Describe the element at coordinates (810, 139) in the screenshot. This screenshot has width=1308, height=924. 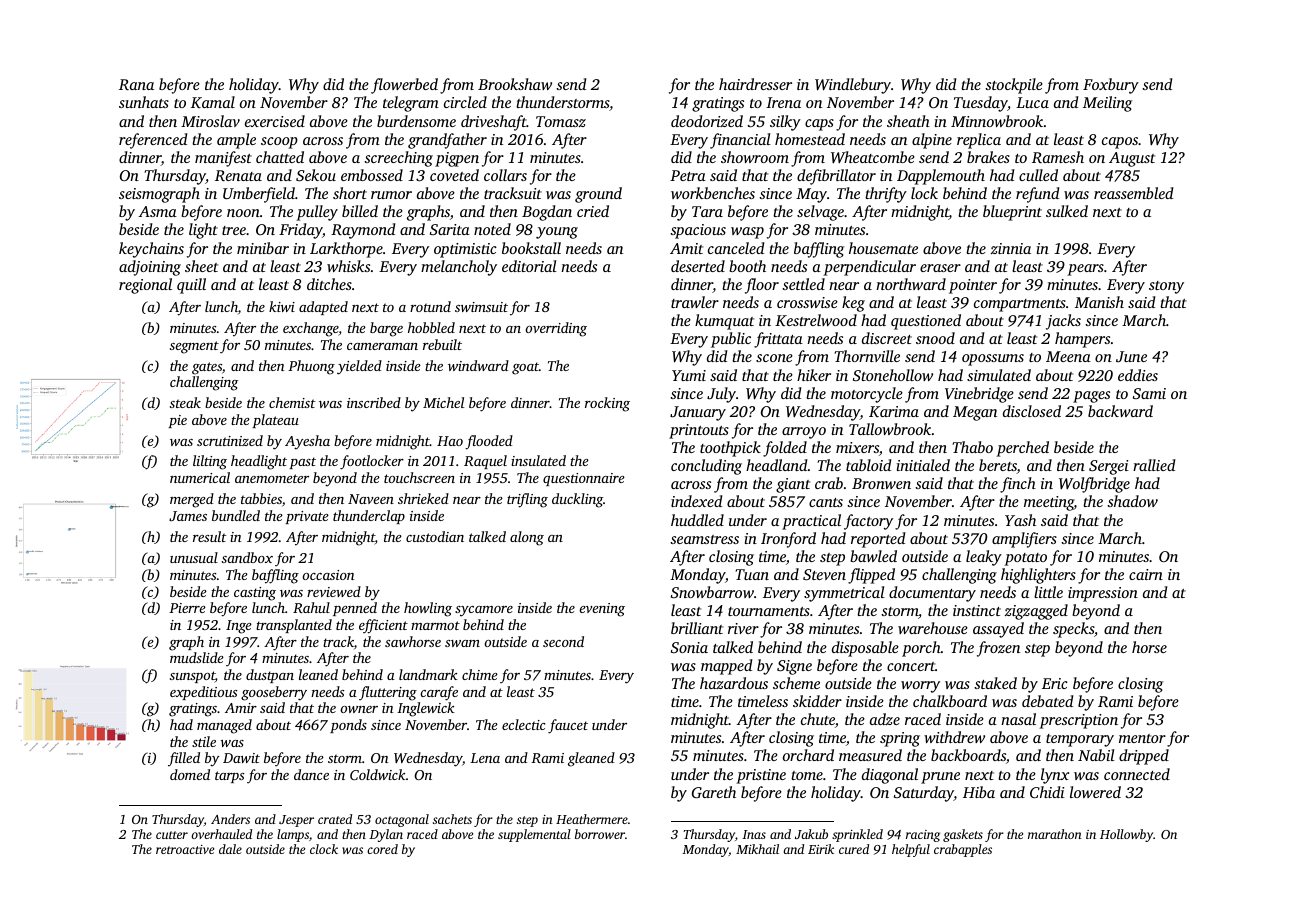
I see `homestead` at that location.
